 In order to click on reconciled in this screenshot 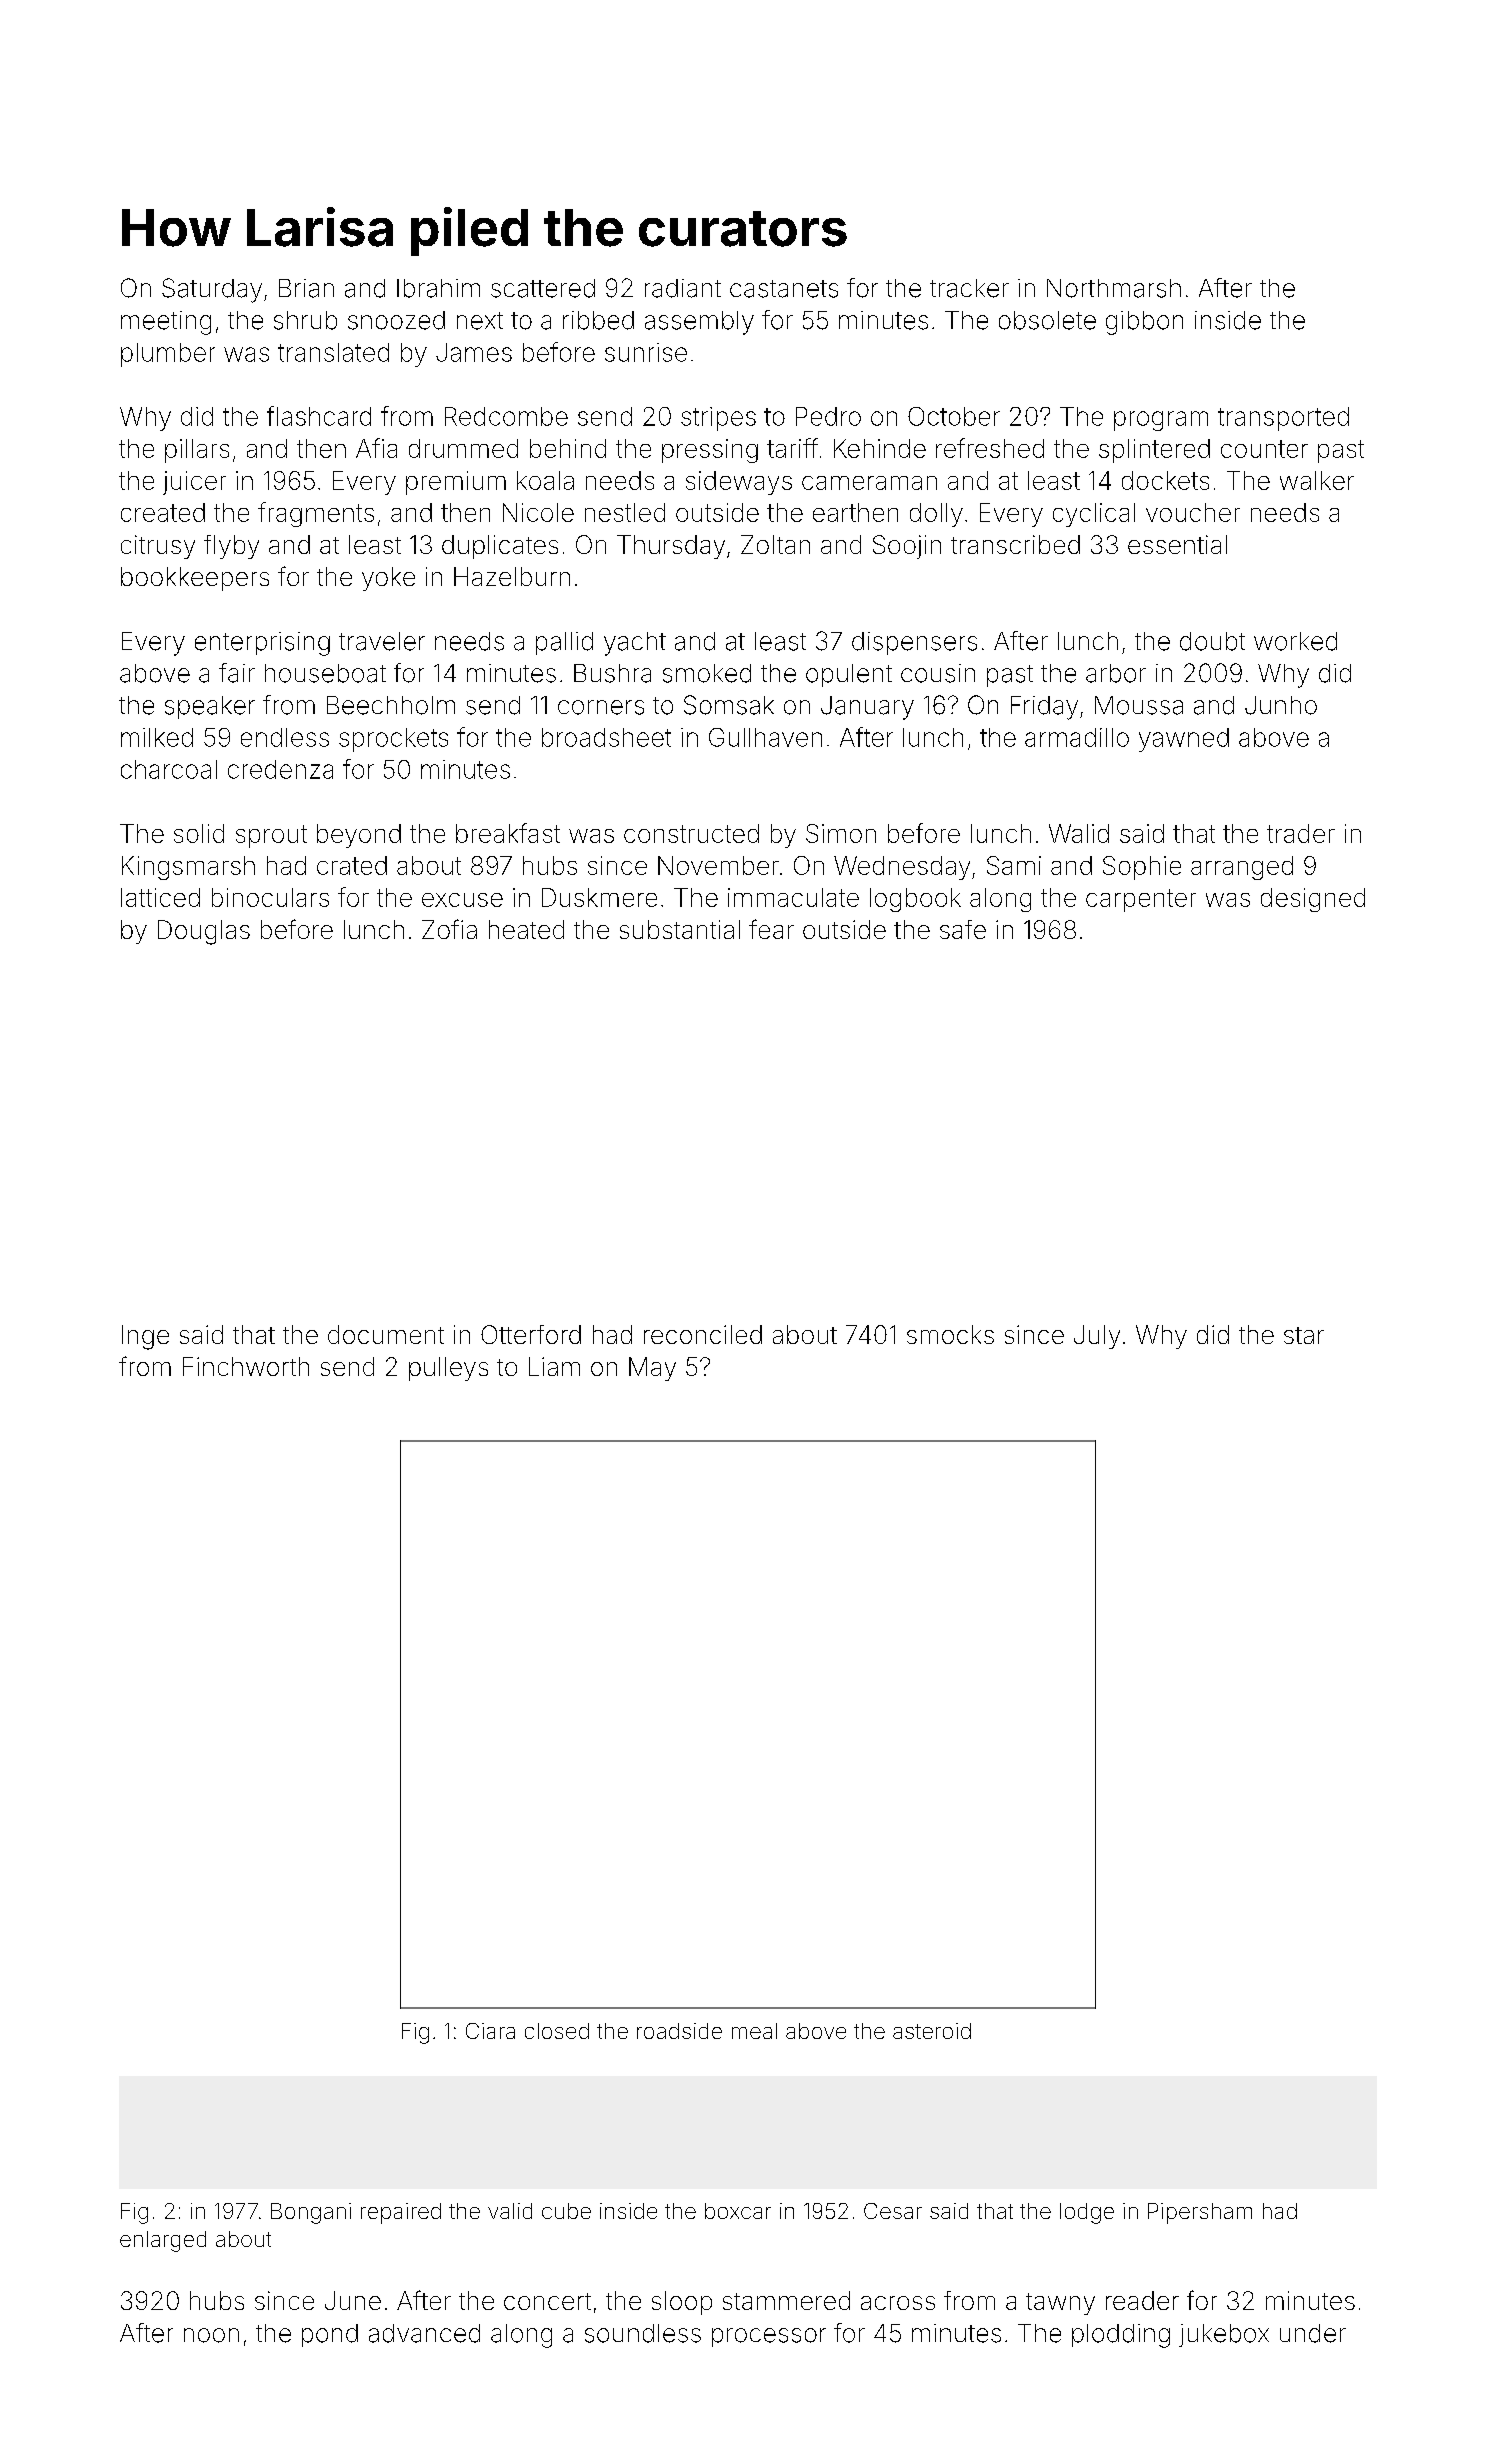, I will do `click(703, 1334)`.
